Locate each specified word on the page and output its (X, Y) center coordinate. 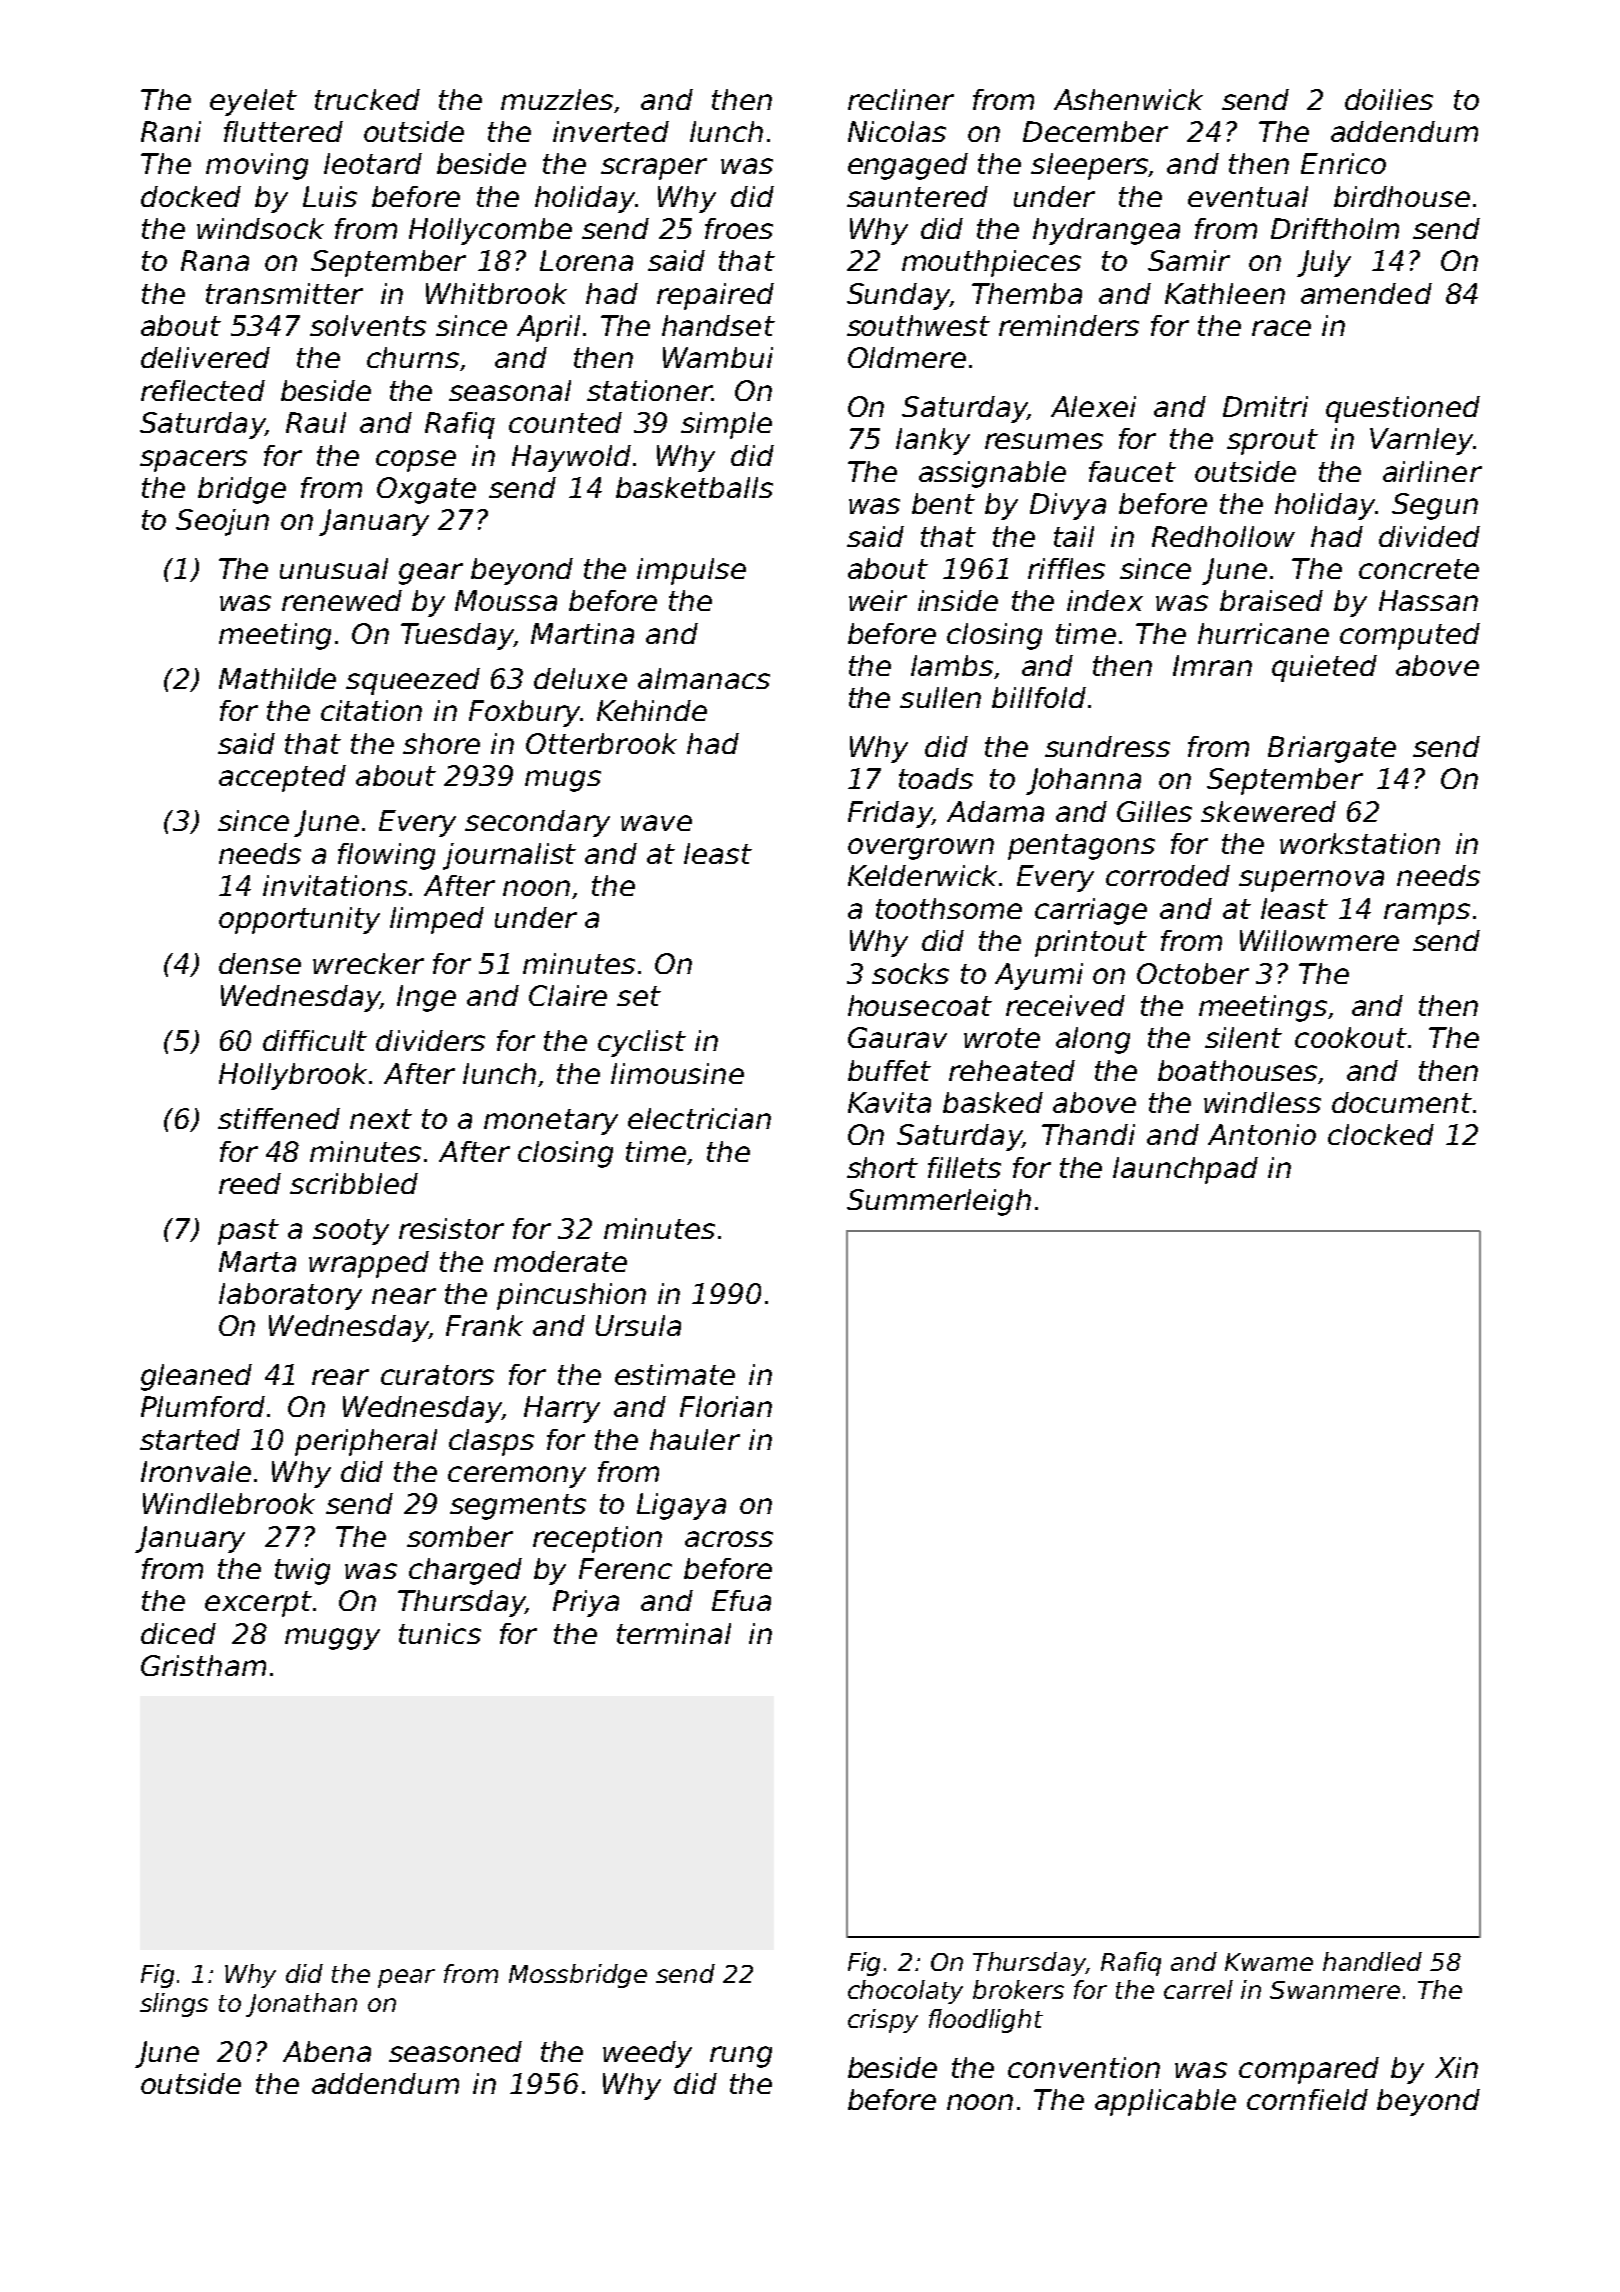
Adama (995, 811)
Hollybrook (293, 1076)
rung (741, 2057)
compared (1309, 2070)
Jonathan (301, 2005)
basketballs (694, 487)
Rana (215, 260)
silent (1243, 1037)
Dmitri (1265, 406)
